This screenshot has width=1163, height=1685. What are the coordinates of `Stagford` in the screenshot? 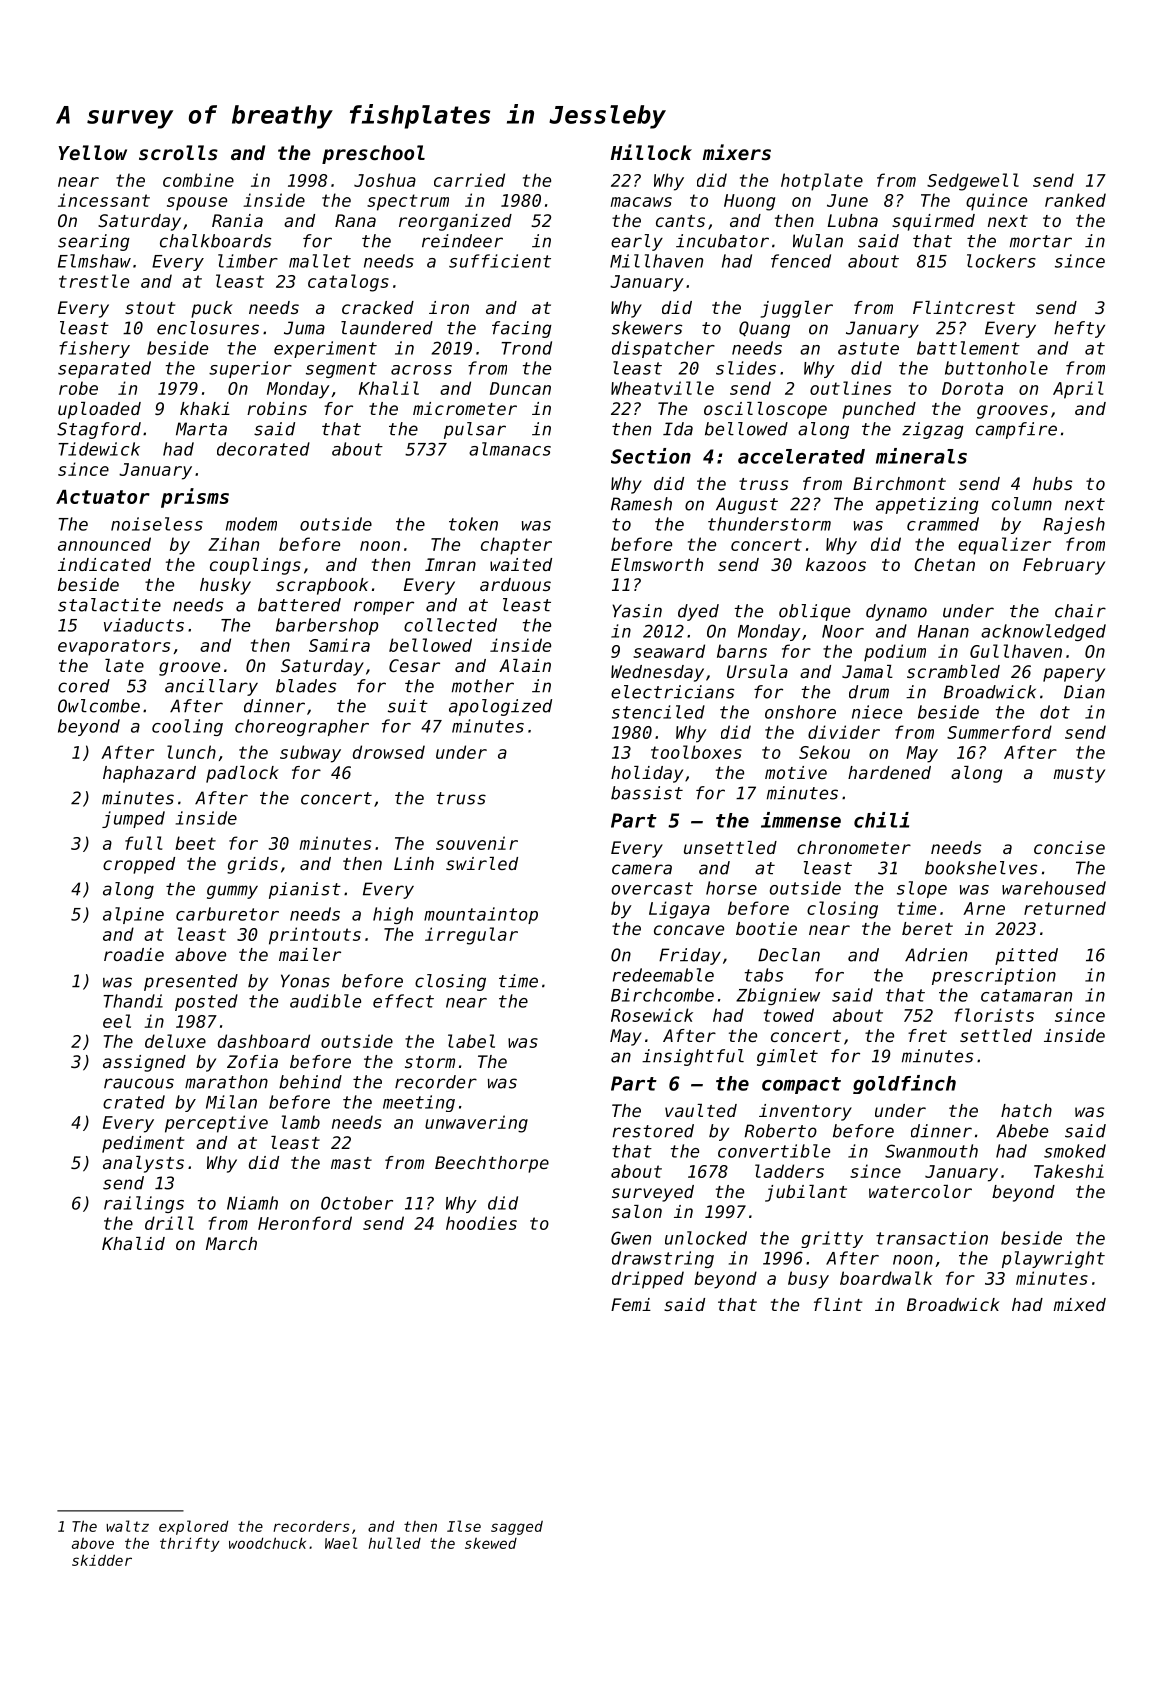 It's located at (99, 430).
